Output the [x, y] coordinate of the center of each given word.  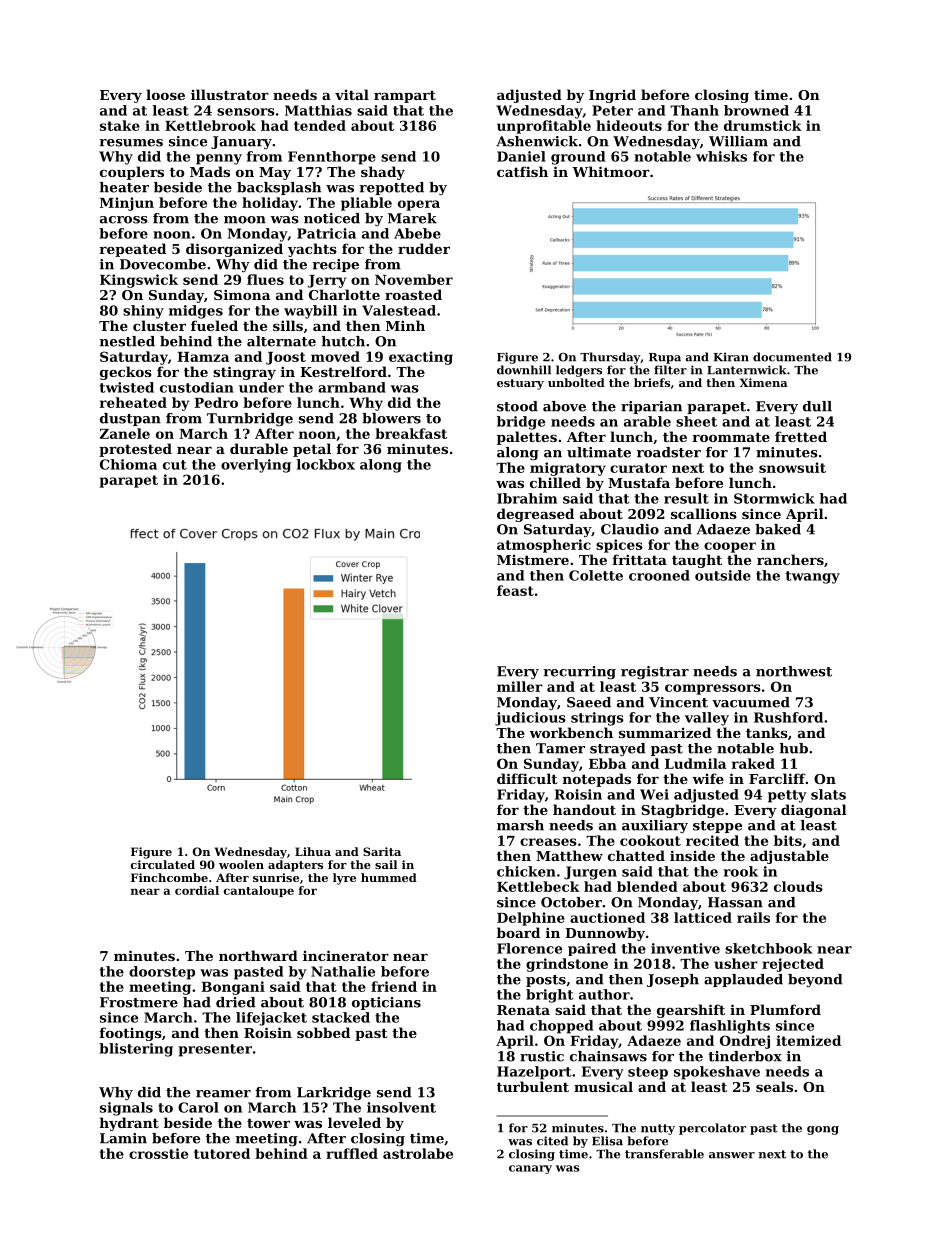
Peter [612, 110]
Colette [596, 575]
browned [756, 110]
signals [126, 1109]
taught [697, 561]
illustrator [230, 94]
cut [175, 465]
